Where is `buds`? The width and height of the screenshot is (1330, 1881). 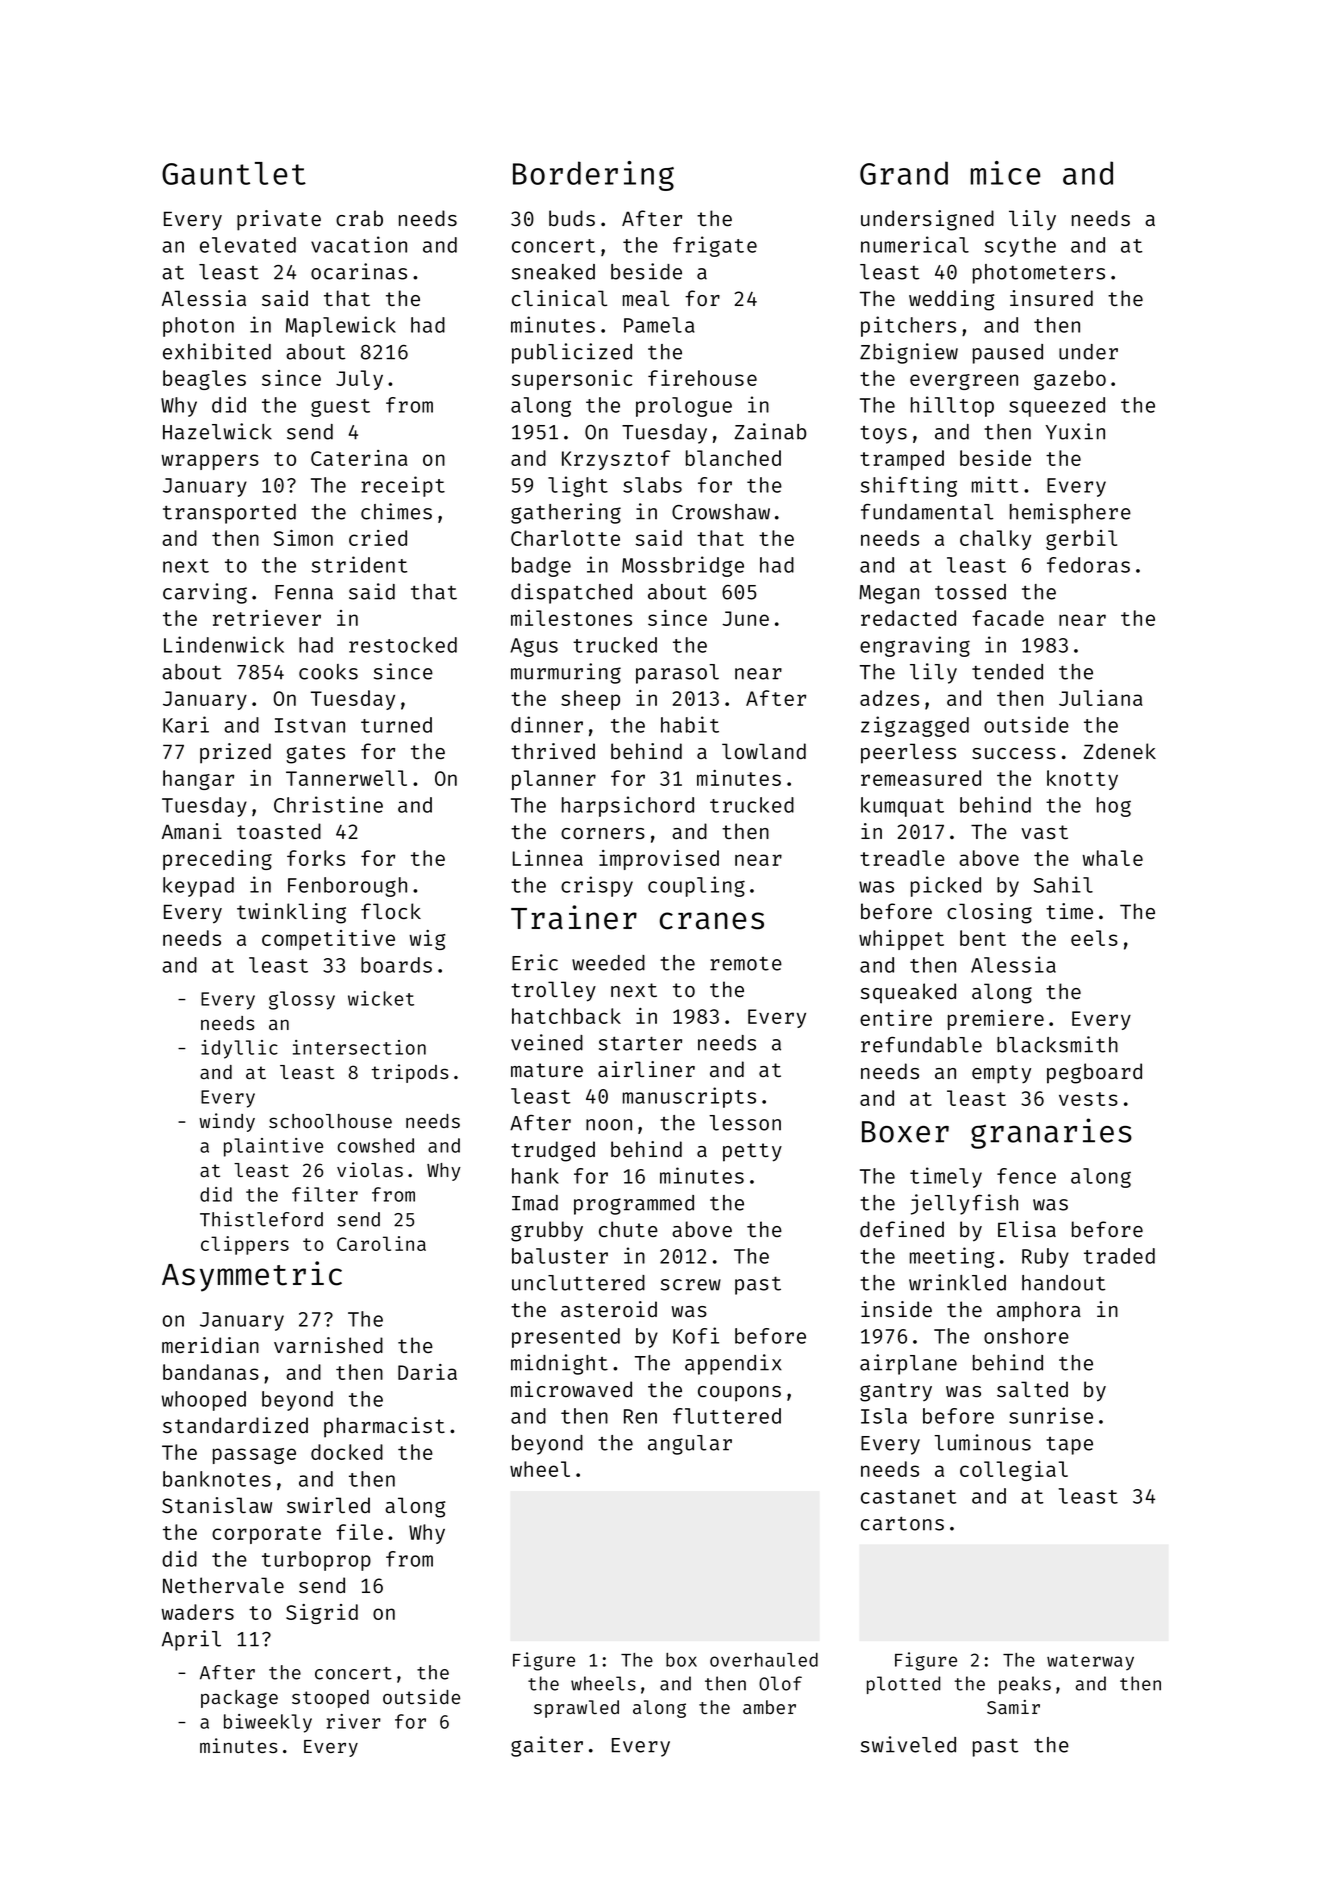
buds is located at coordinates (572, 218).
